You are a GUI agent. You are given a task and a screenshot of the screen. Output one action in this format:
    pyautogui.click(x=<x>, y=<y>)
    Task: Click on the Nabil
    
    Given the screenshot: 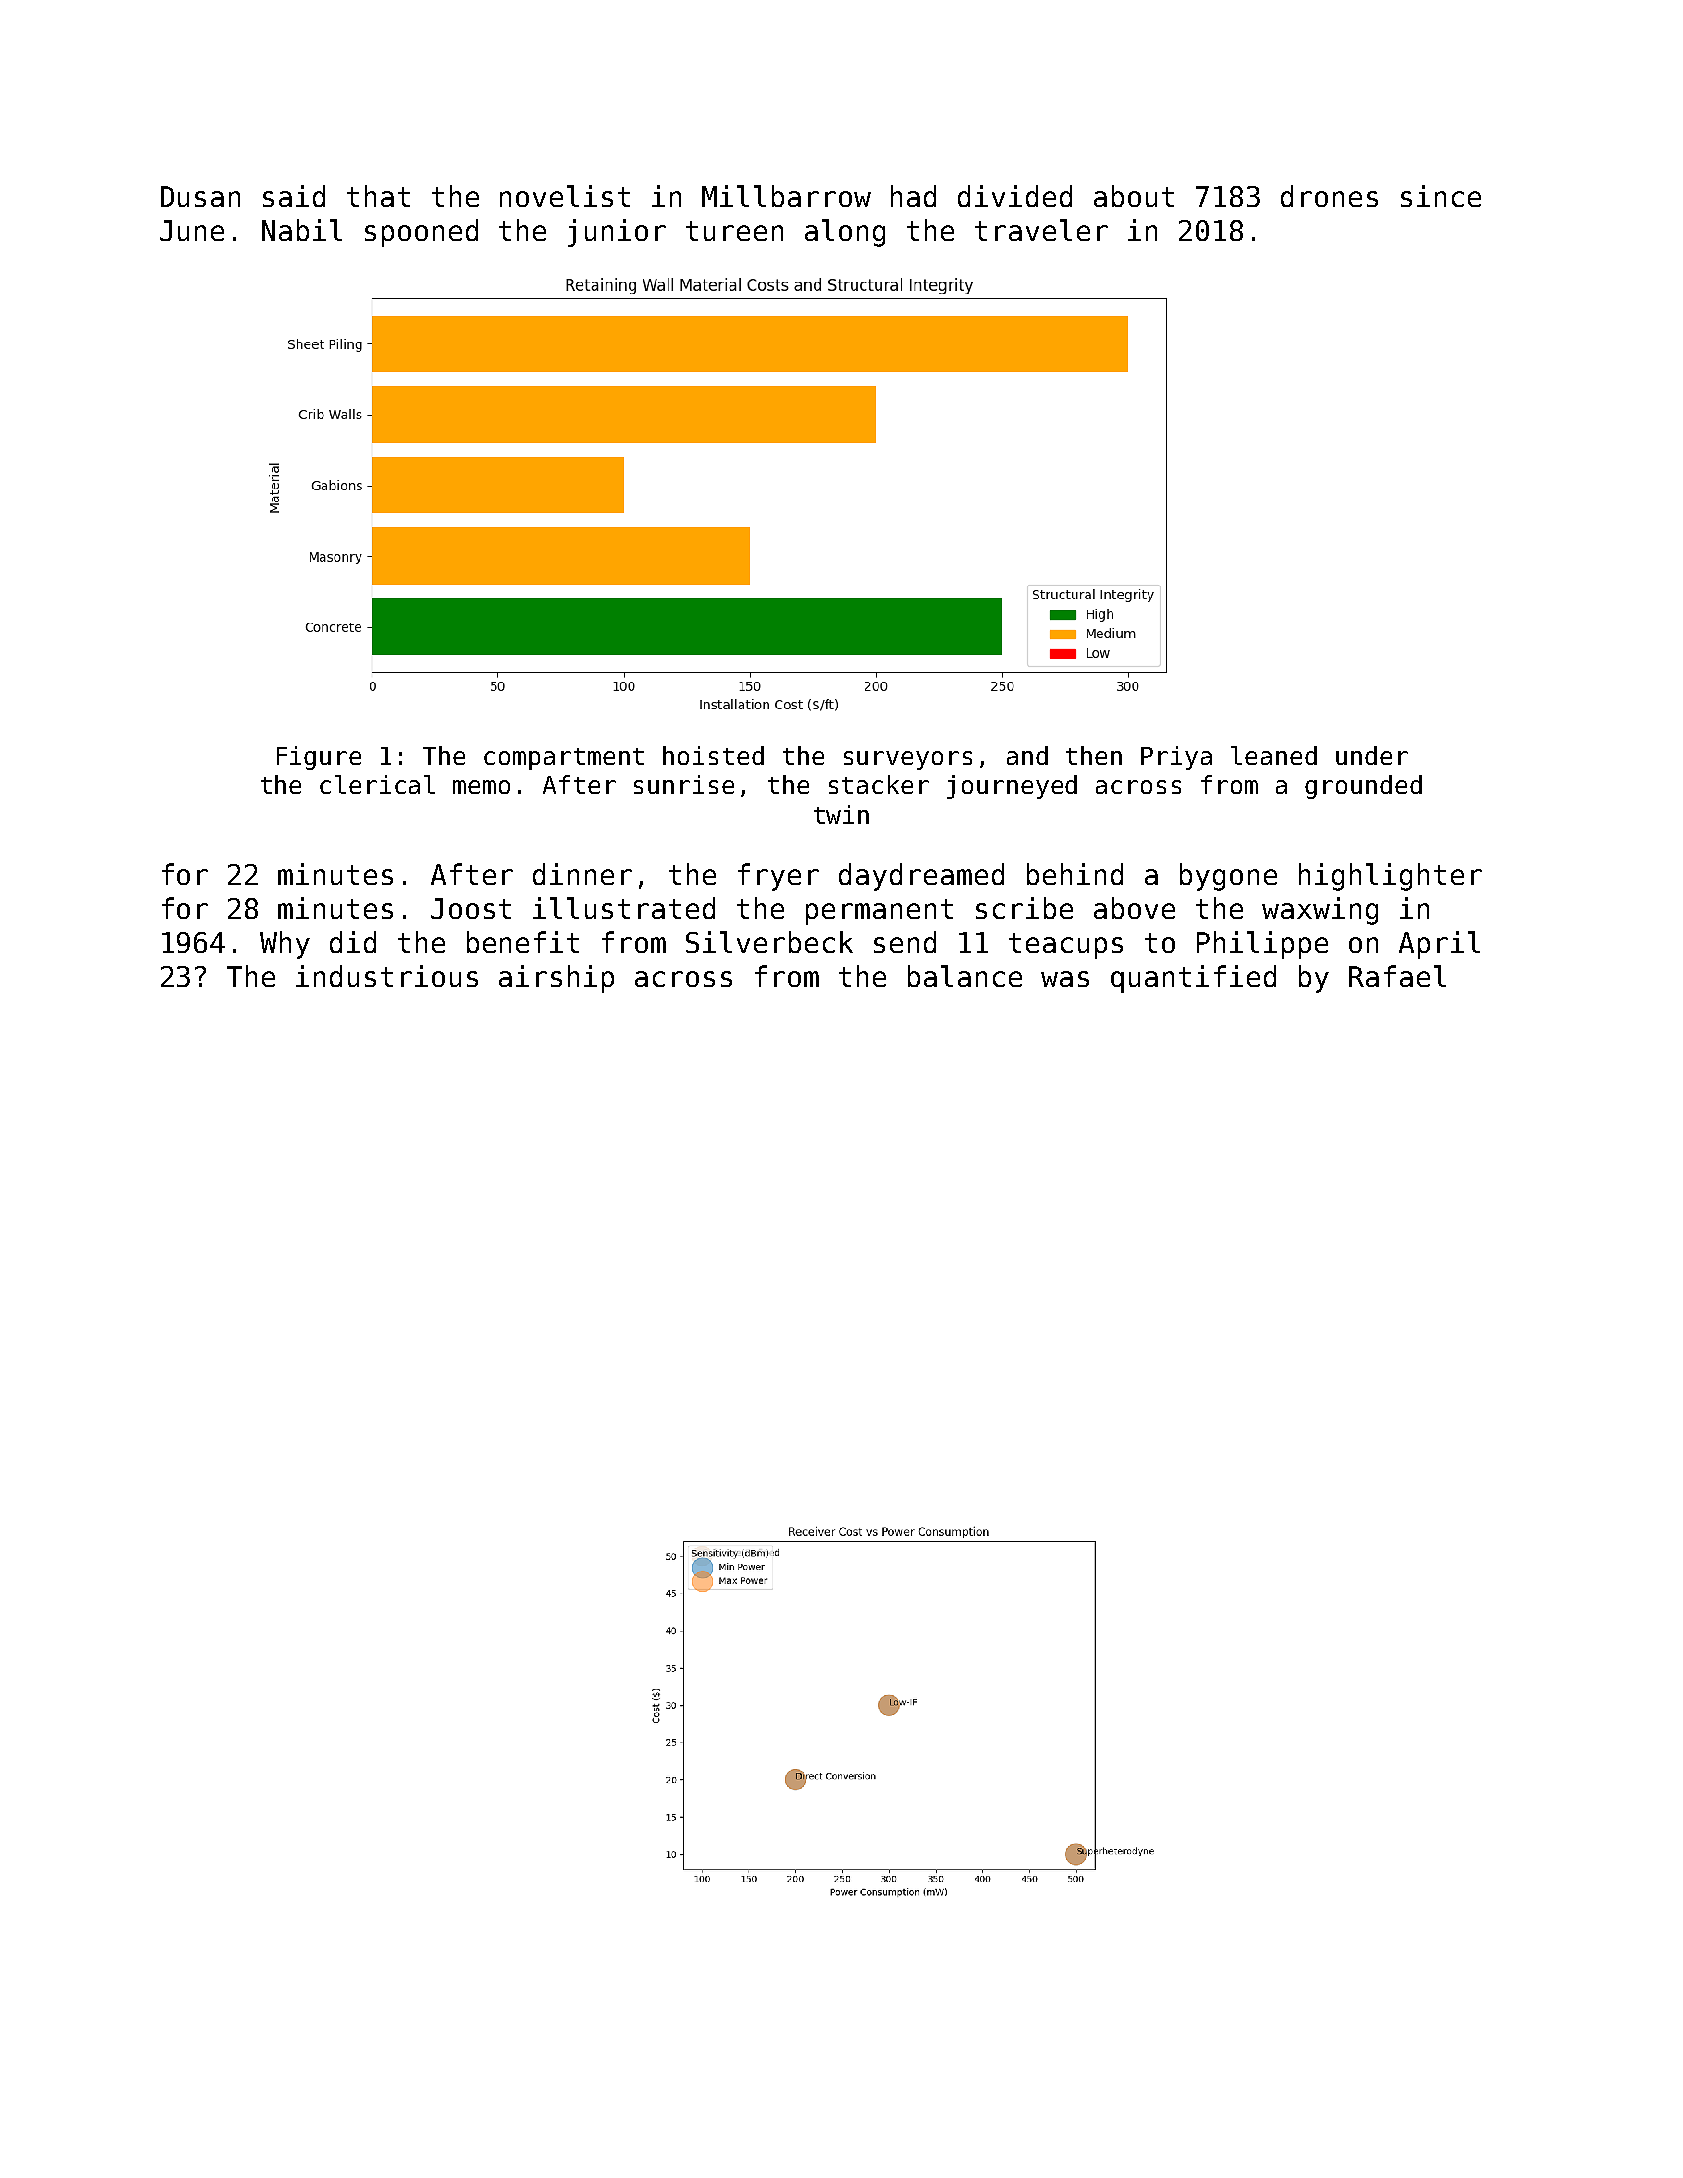 What is the action you would take?
    pyautogui.click(x=302, y=230)
